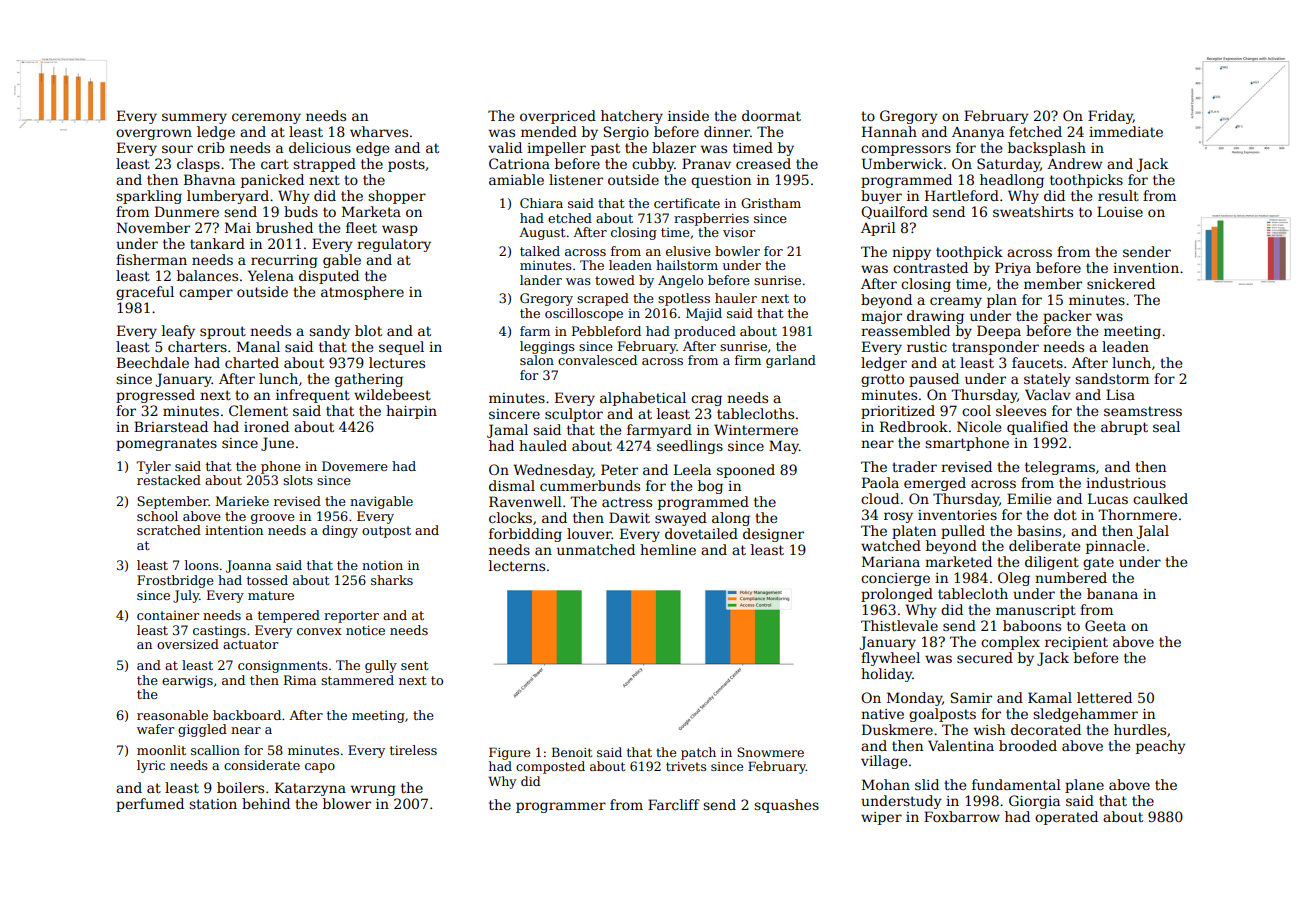  What do you see at coordinates (558, 117) in the screenshot?
I see `overpriced` at bounding box center [558, 117].
